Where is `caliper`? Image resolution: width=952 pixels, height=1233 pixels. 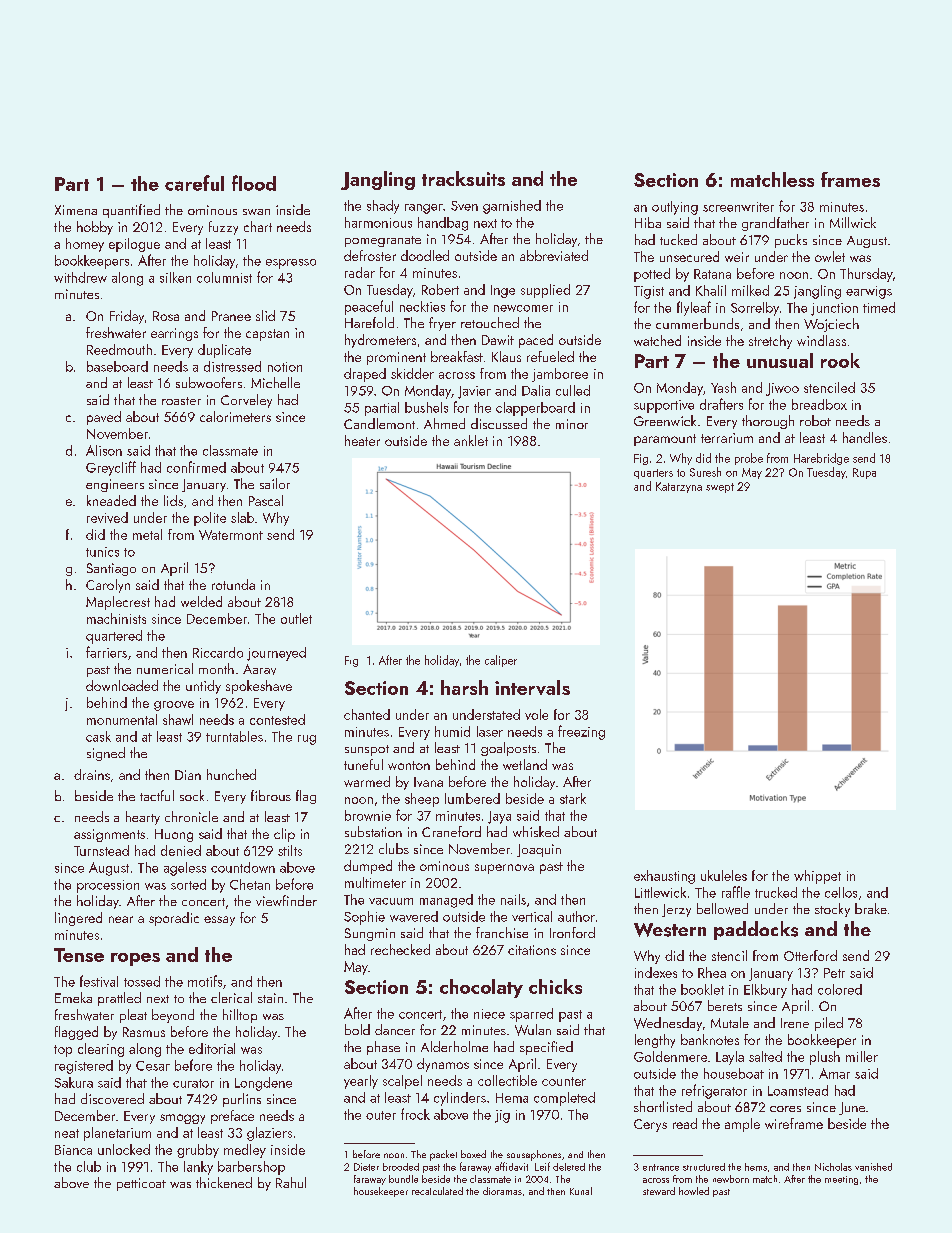
caliper is located at coordinates (501, 661).
